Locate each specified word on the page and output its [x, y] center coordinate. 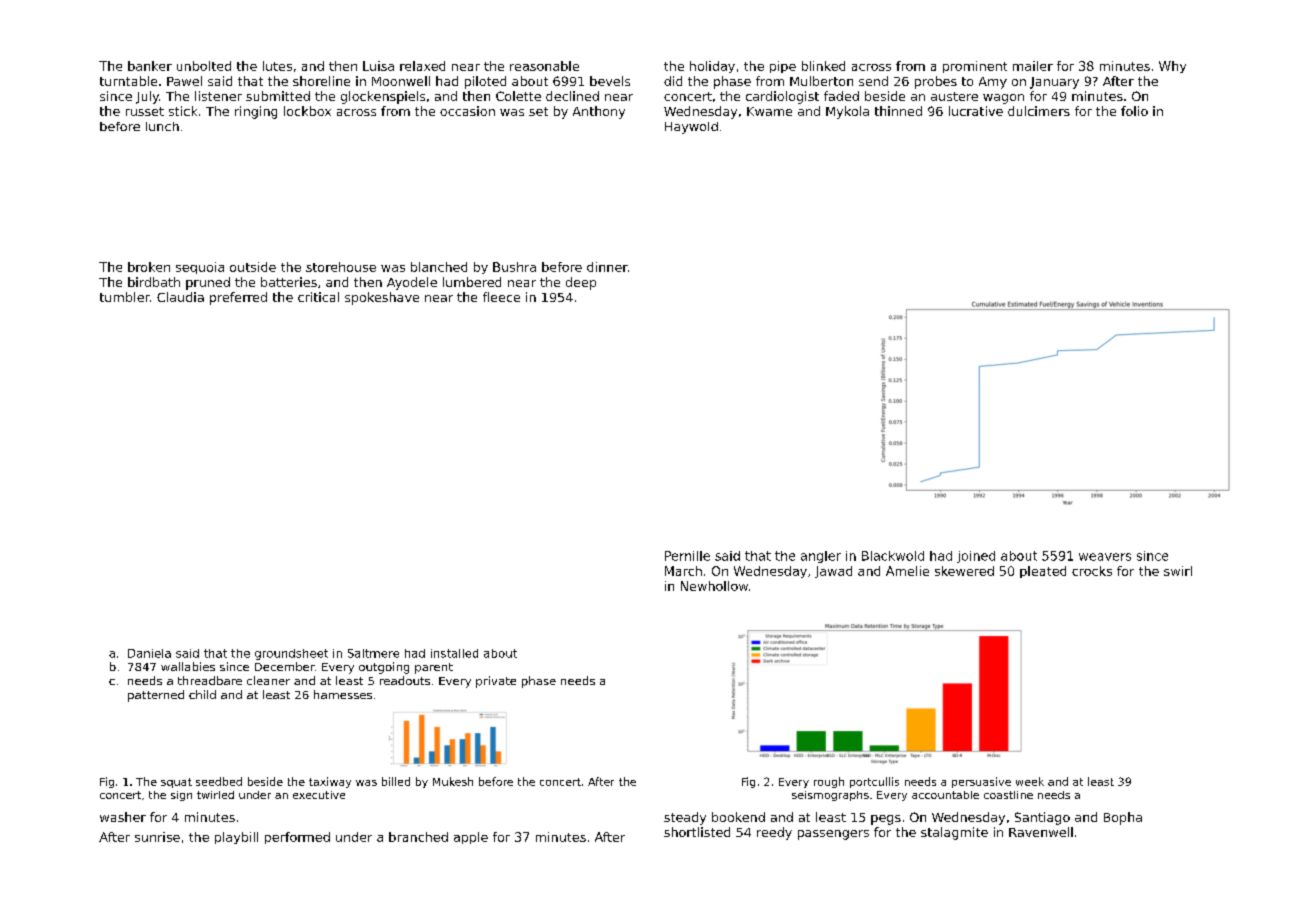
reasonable [544, 66]
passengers [833, 835]
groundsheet [291, 654]
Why [1172, 67]
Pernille [687, 556]
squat [176, 783]
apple [471, 838]
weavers [1105, 557]
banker [150, 66]
